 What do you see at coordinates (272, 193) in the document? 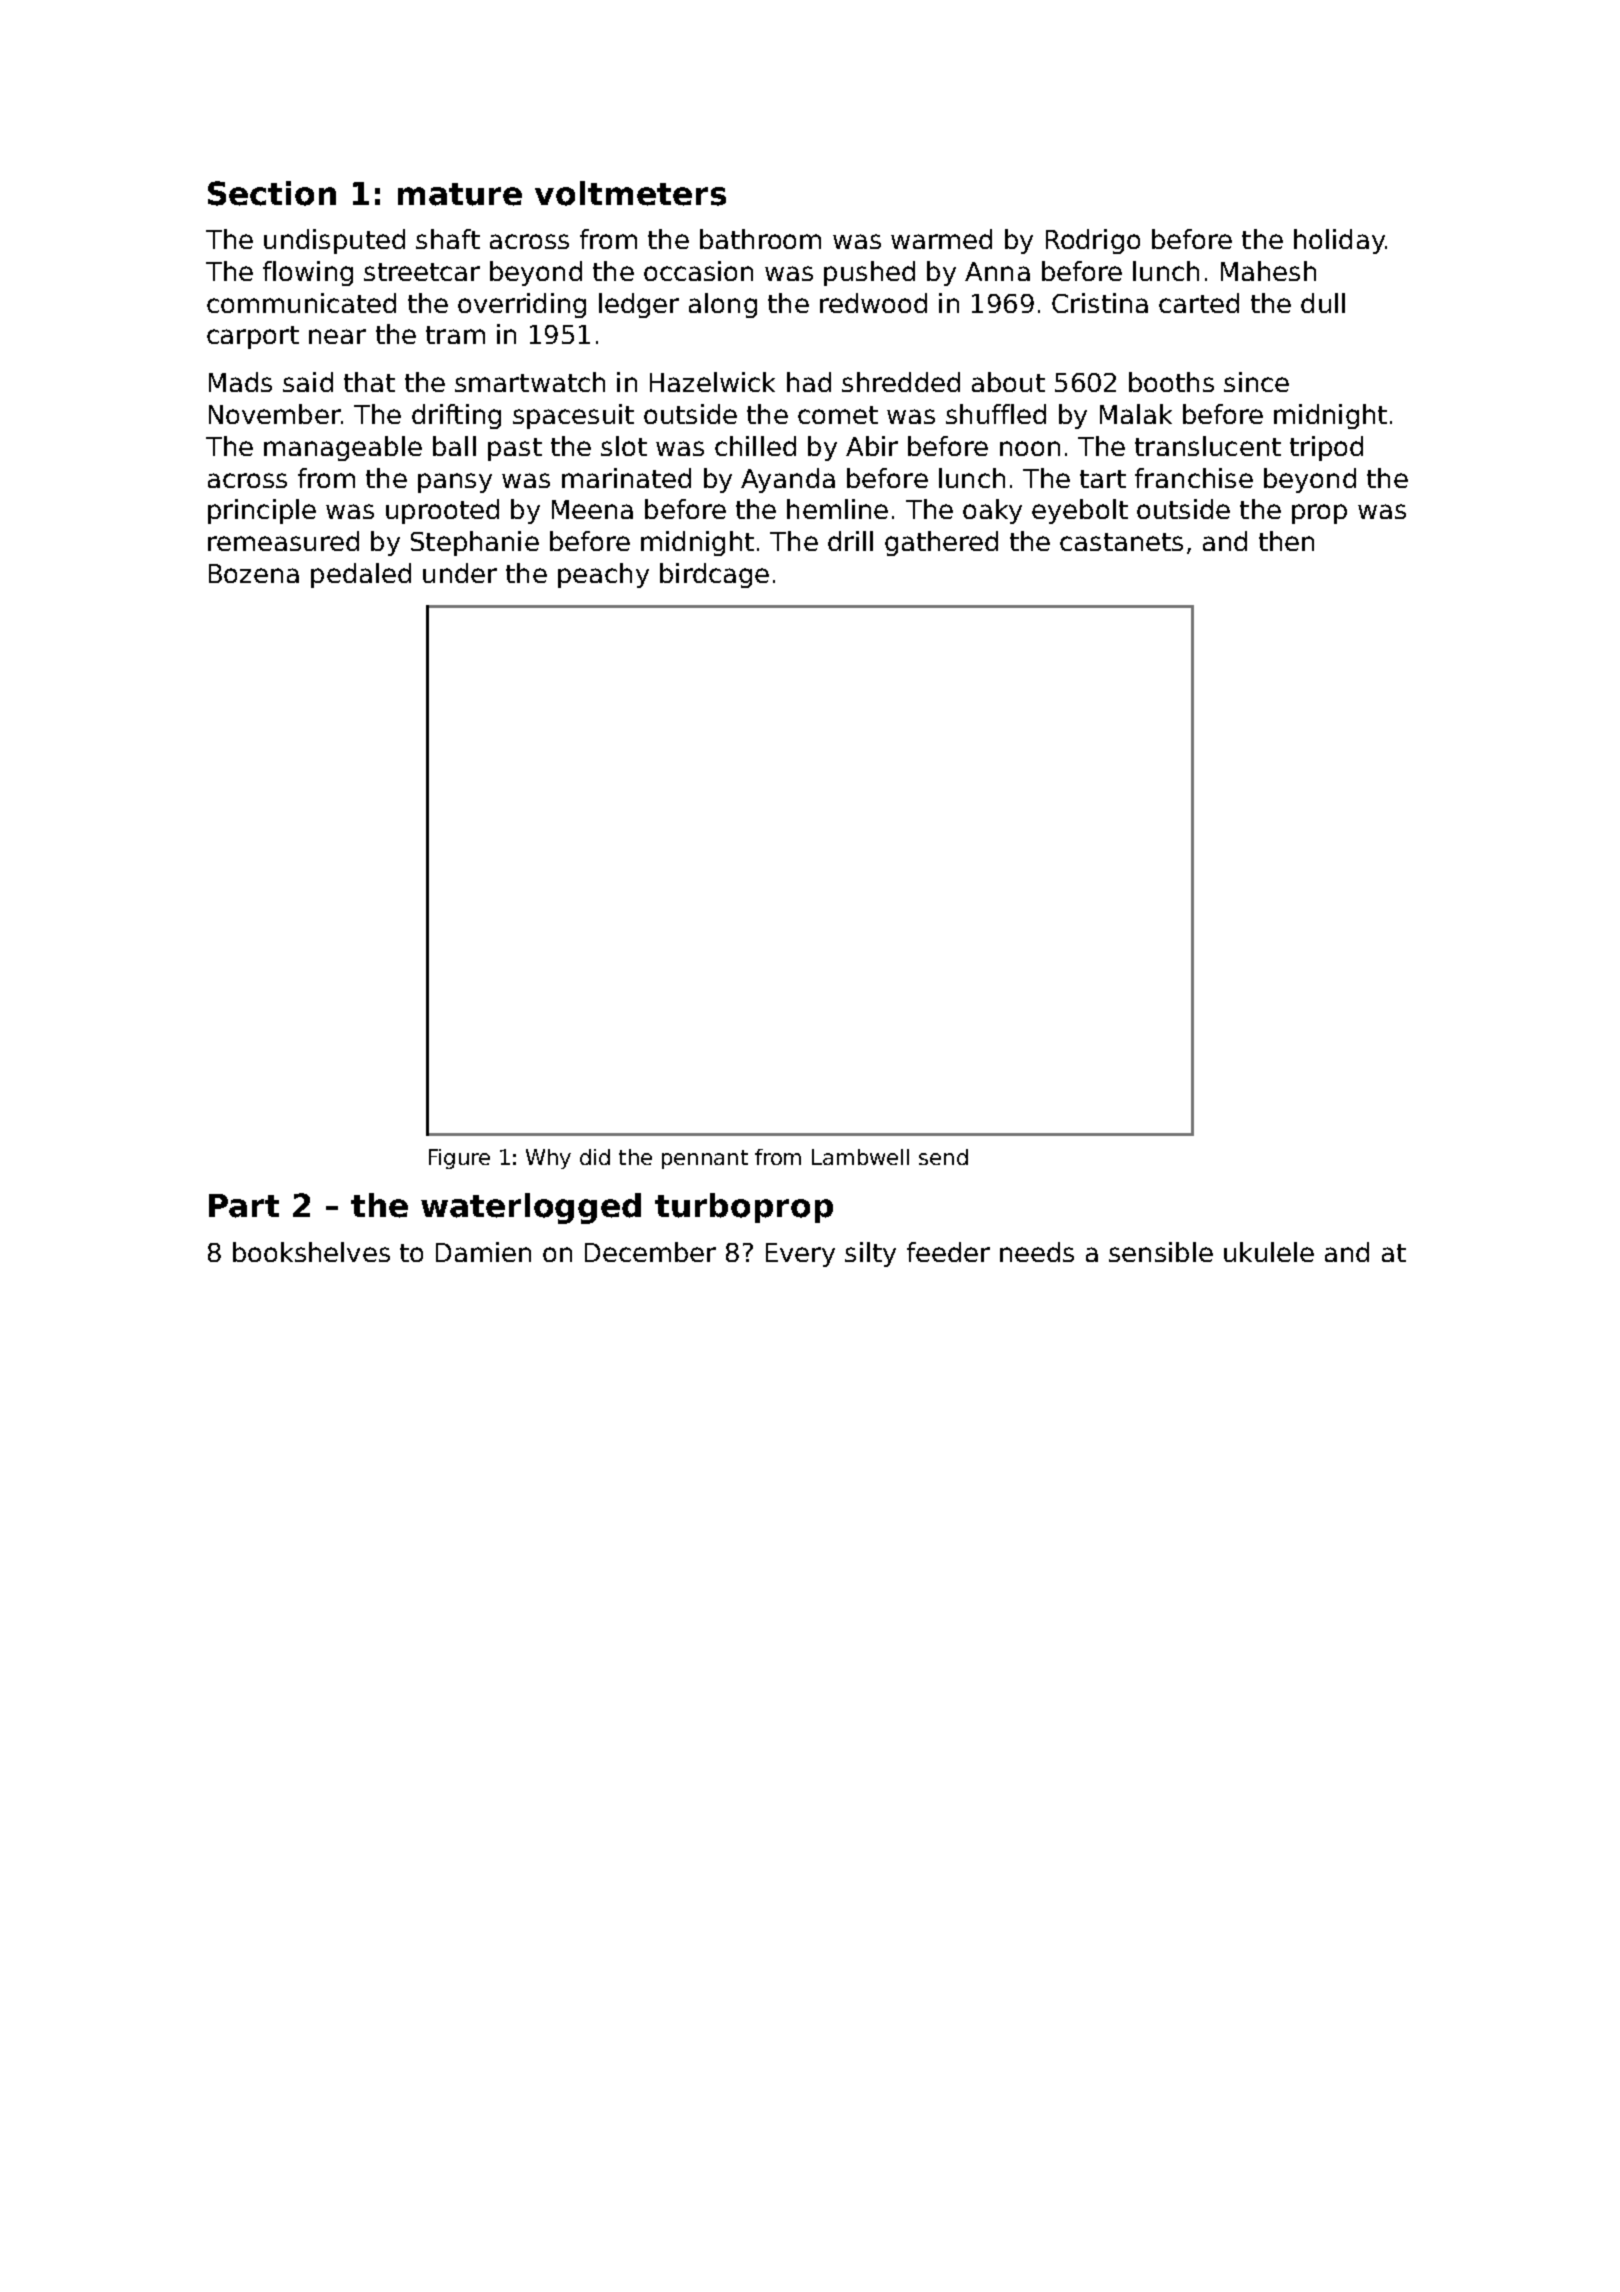
I see `Section` at bounding box center [272, 193].
